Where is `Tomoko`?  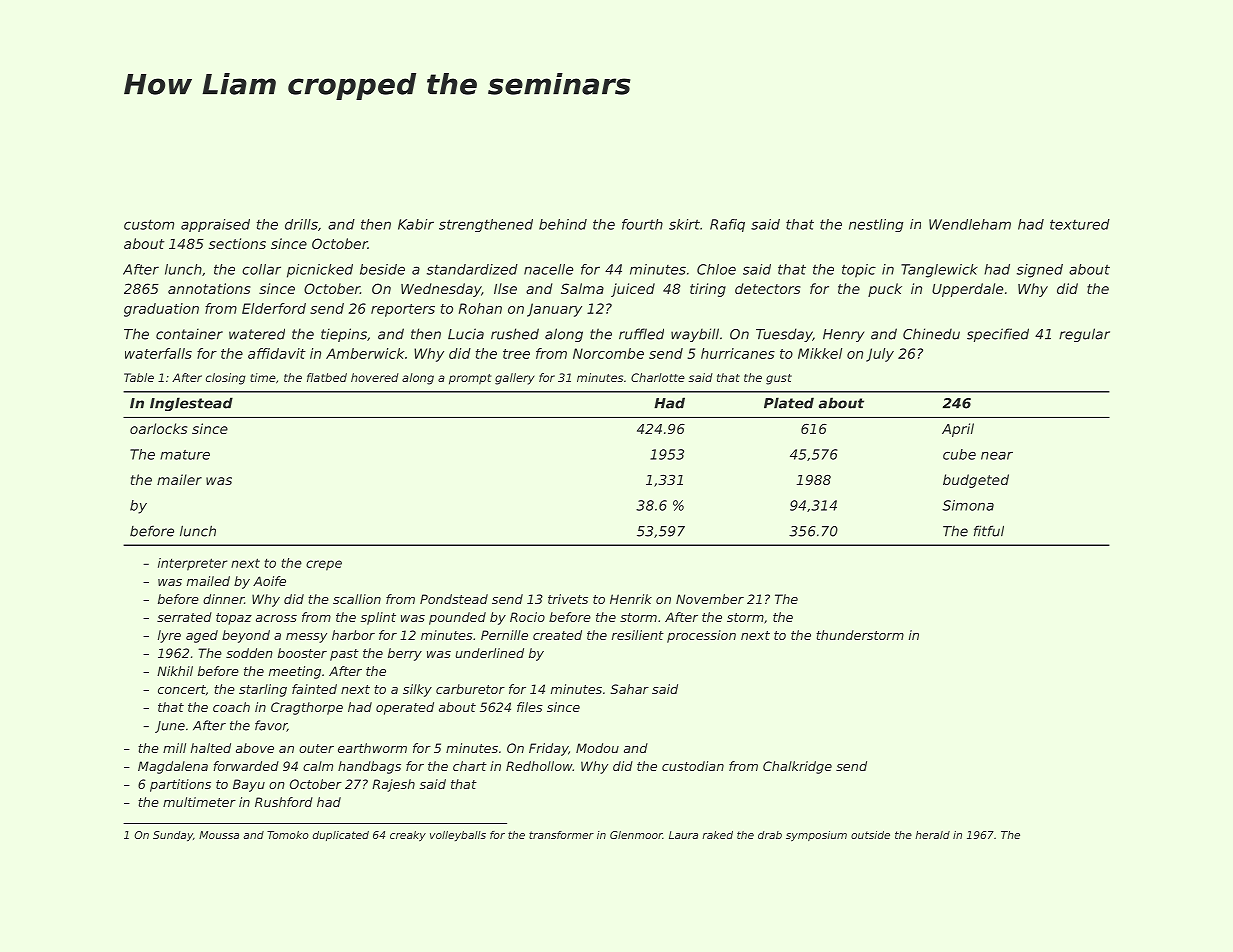
Tomoko is located at coordinates (288, 835).
